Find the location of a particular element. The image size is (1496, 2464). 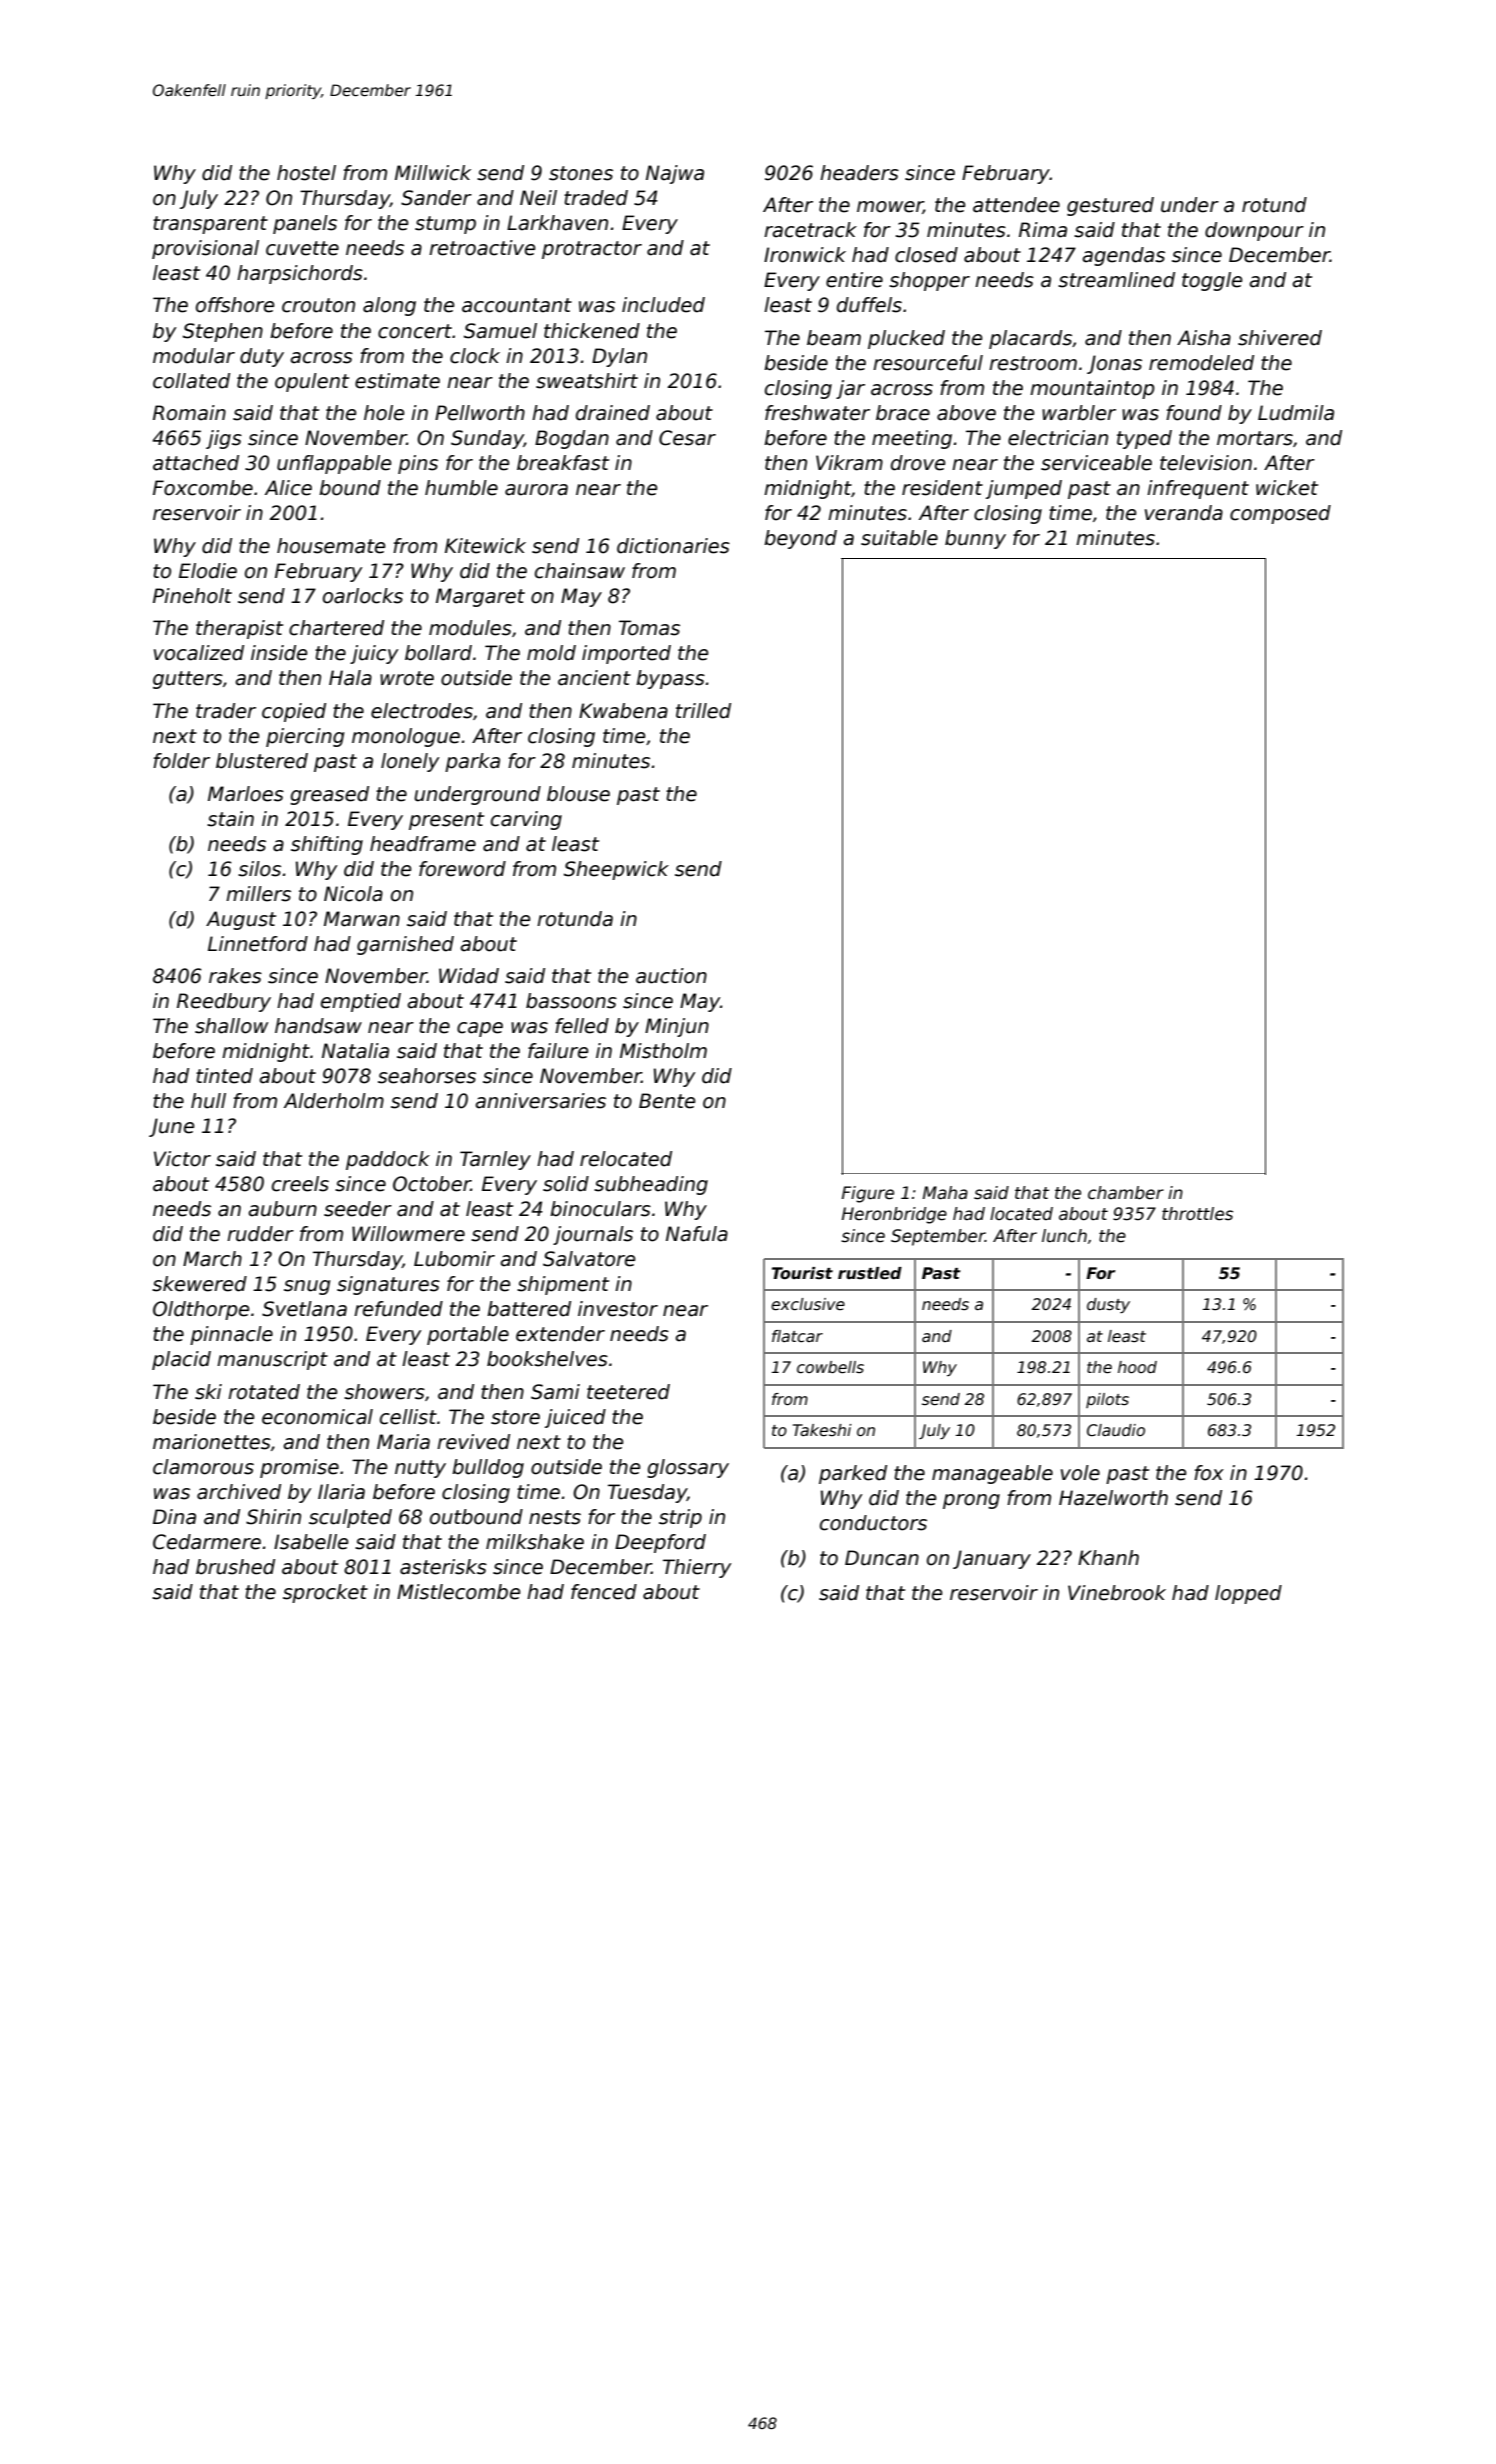

Vikram is located at coordinates (849, 463).
